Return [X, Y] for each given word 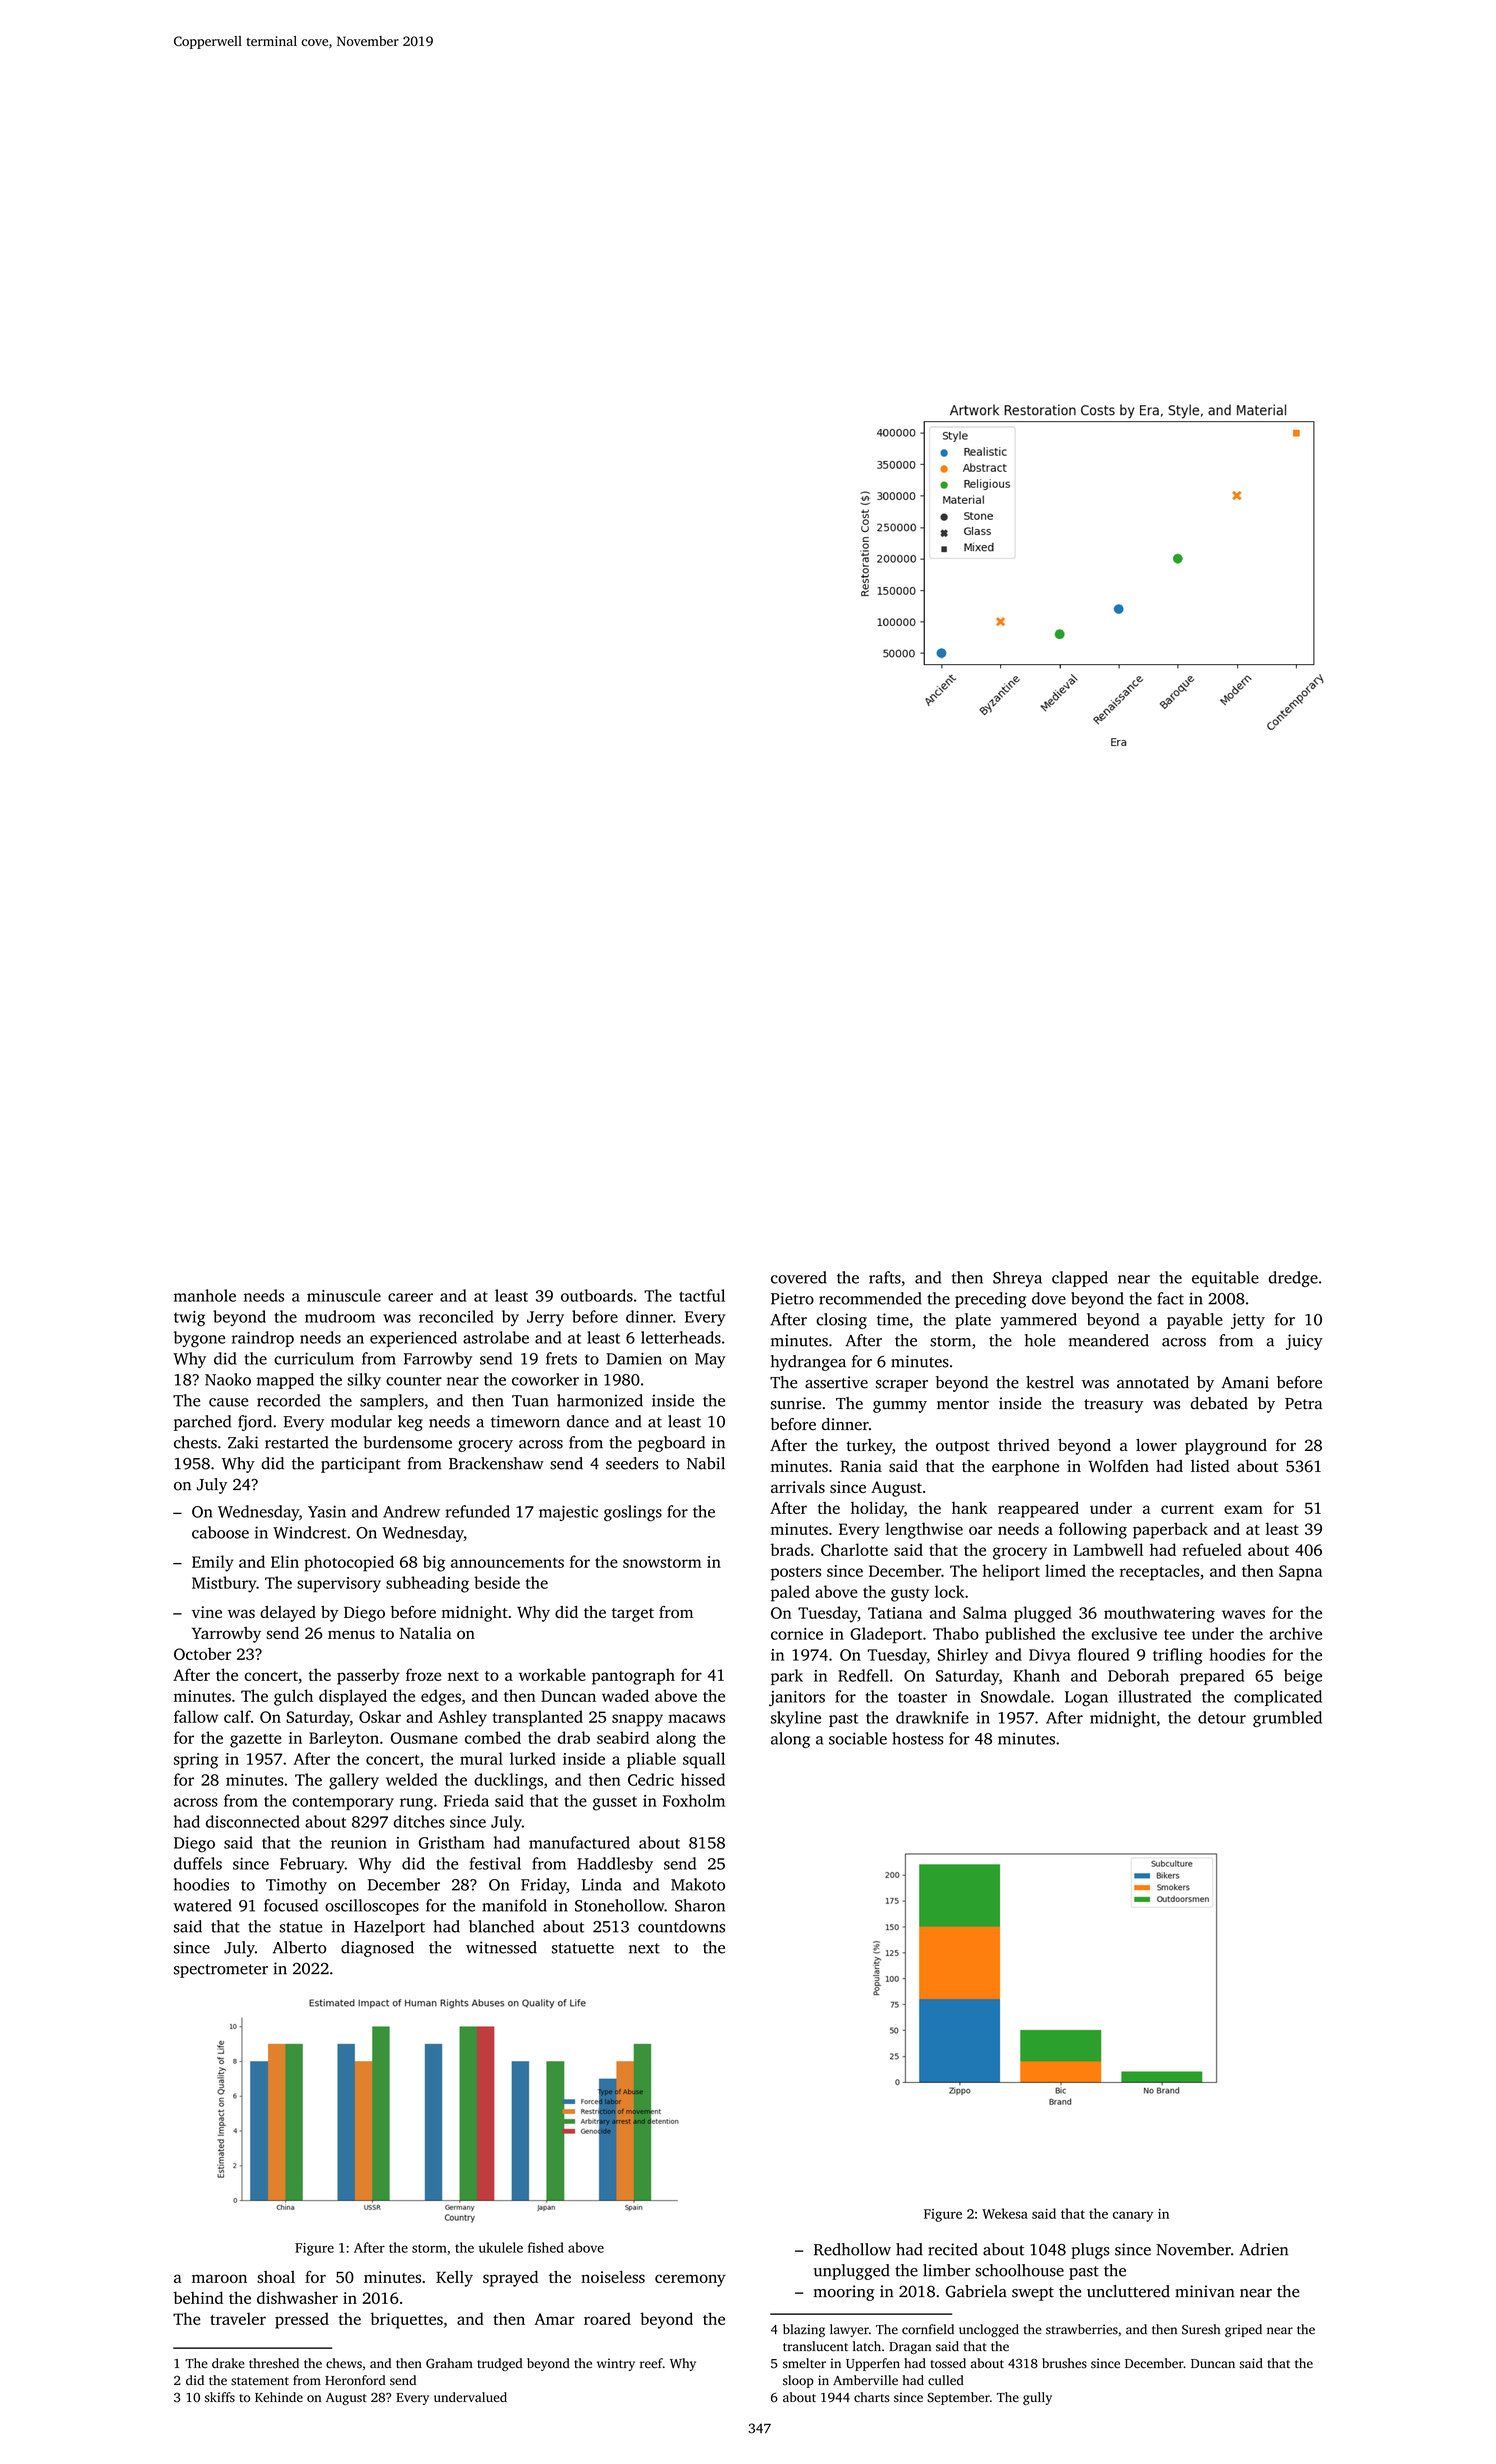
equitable [1225, 1279]
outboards [597, 1295]
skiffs [220, 2397]
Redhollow [852, 2249]
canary [1133, 2216]
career [410, 1297]
